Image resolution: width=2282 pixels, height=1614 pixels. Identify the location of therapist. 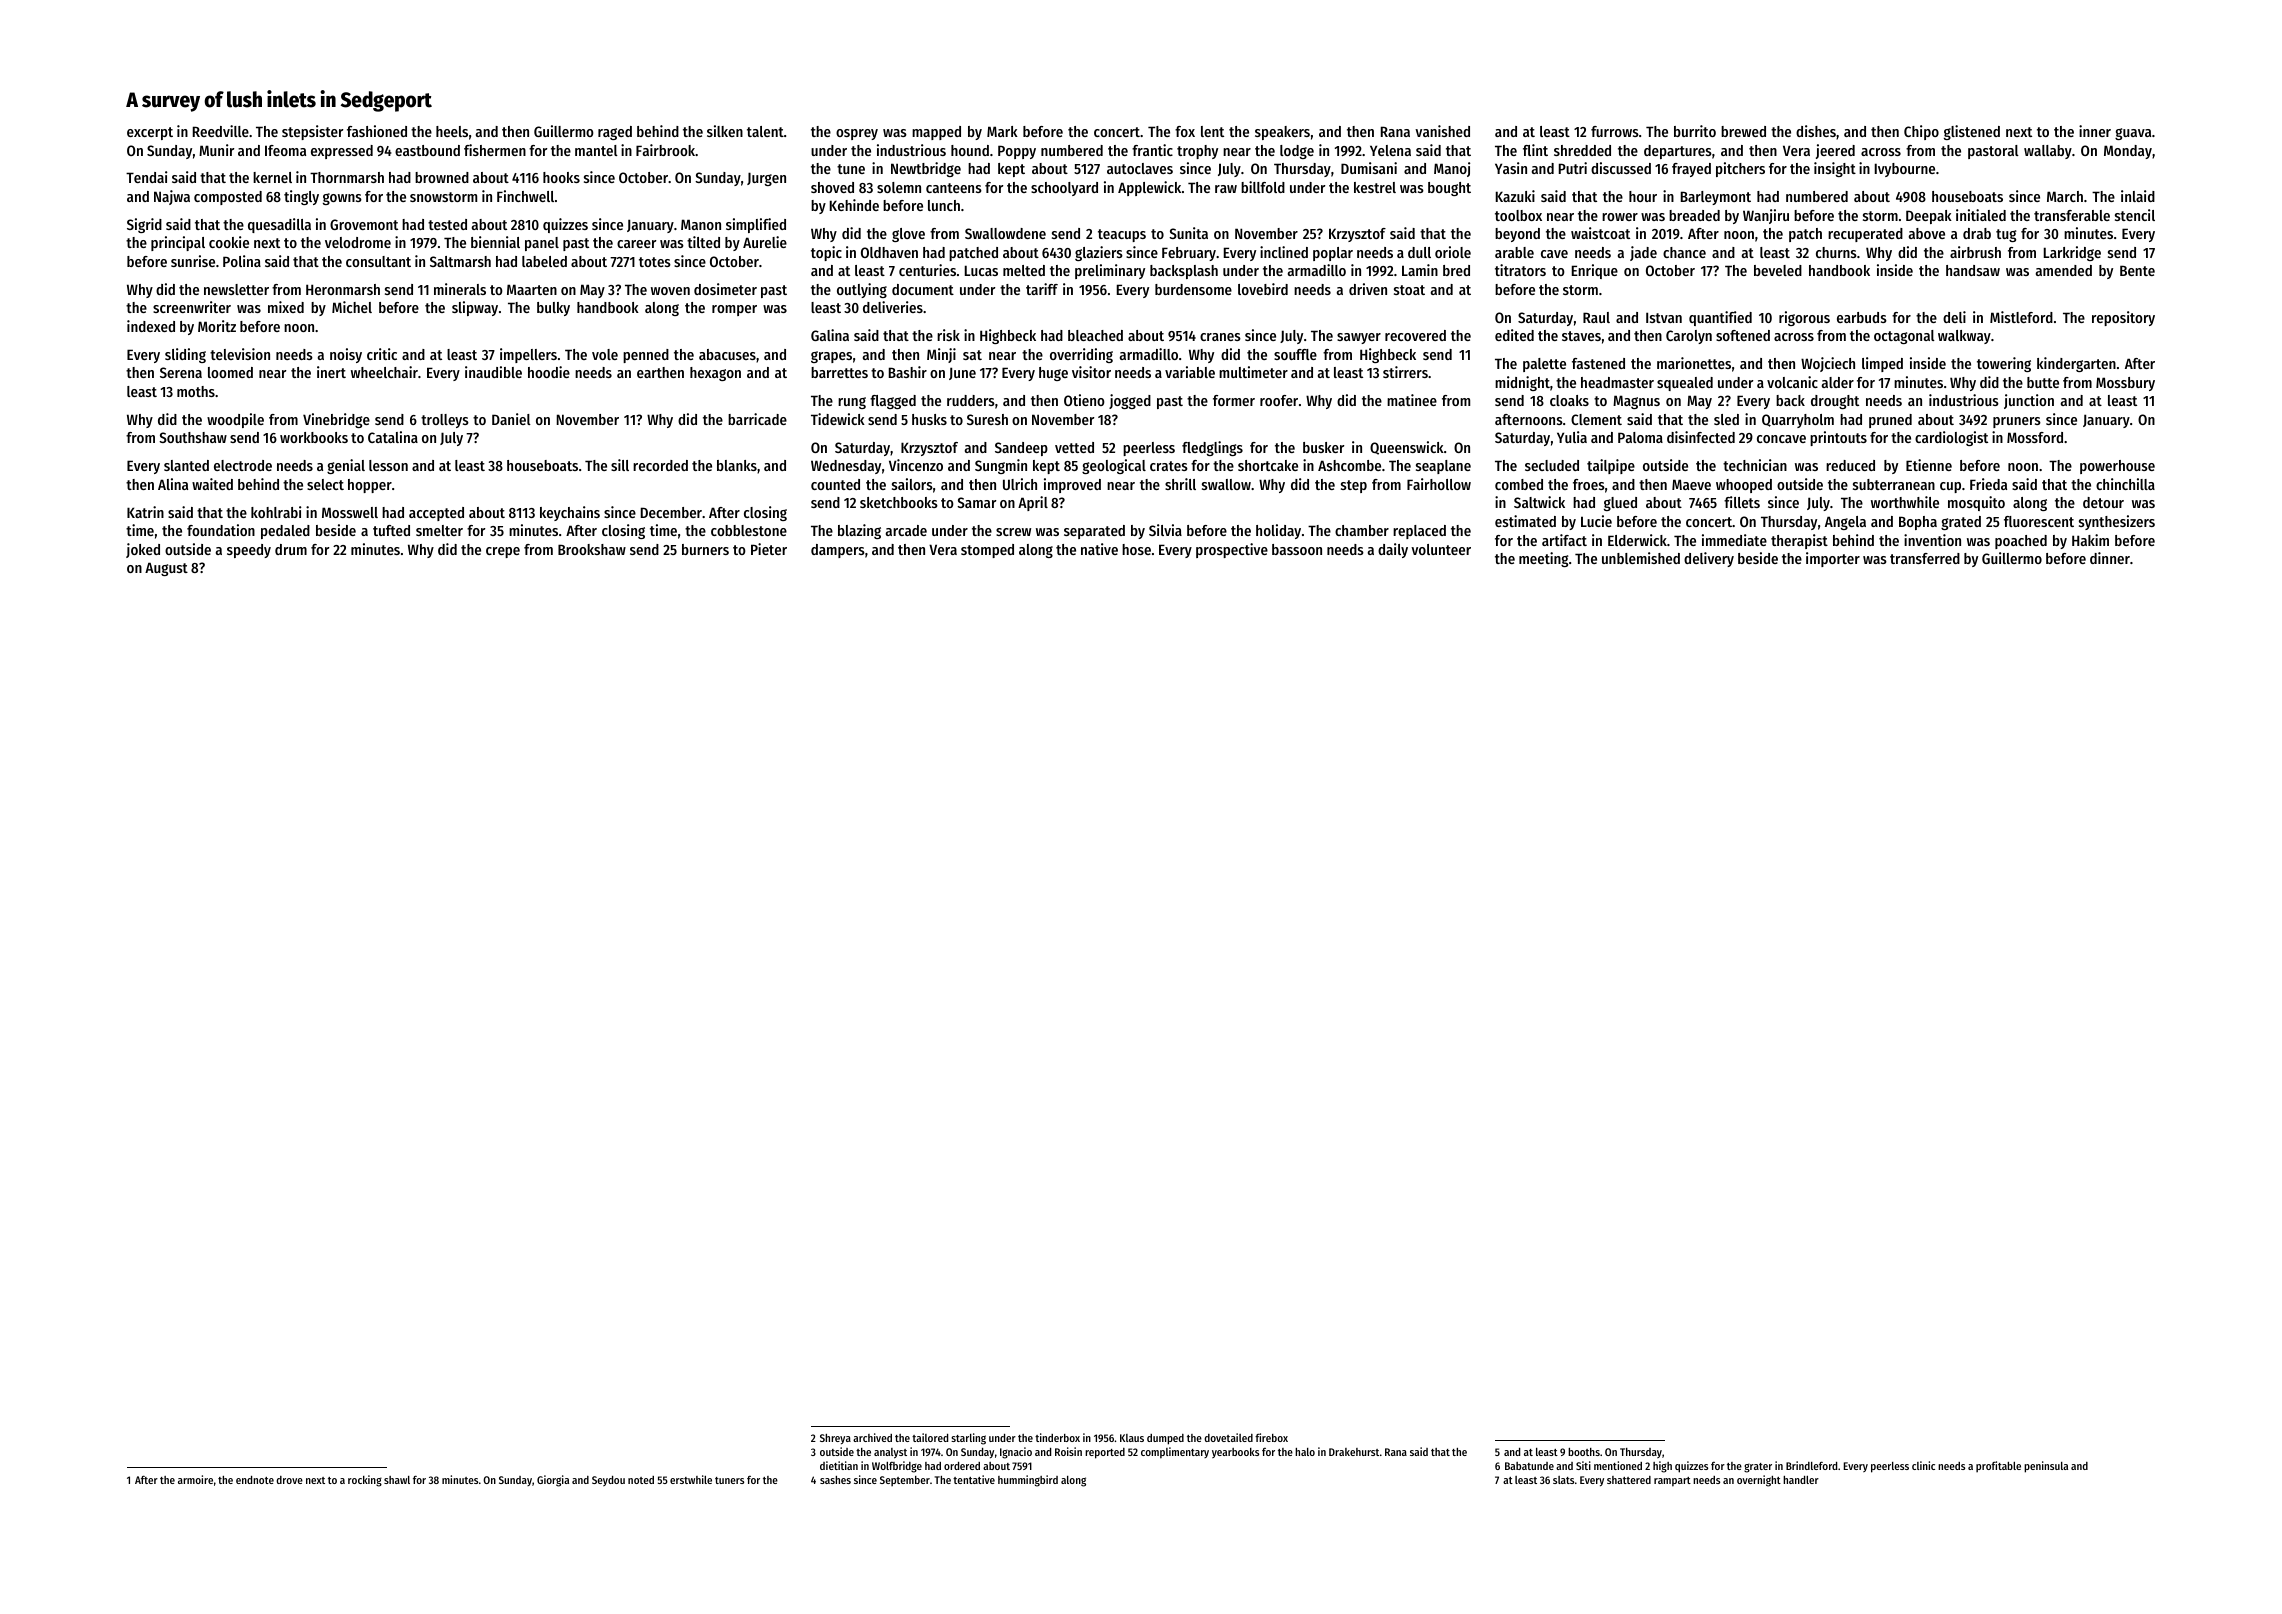
(1799, 541).
